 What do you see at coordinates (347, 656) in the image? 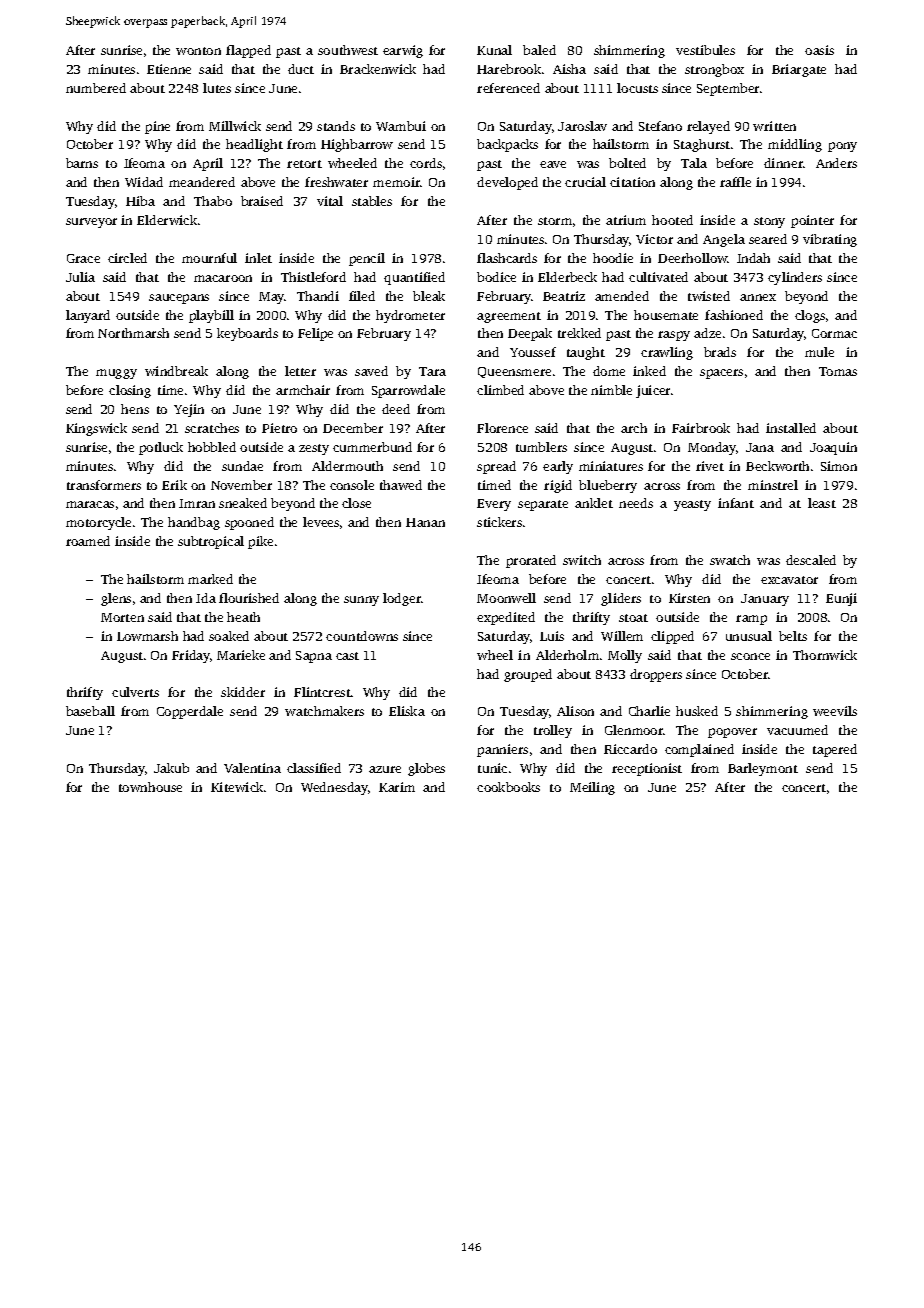
I see `cast` at bounding box center [347, 656].
